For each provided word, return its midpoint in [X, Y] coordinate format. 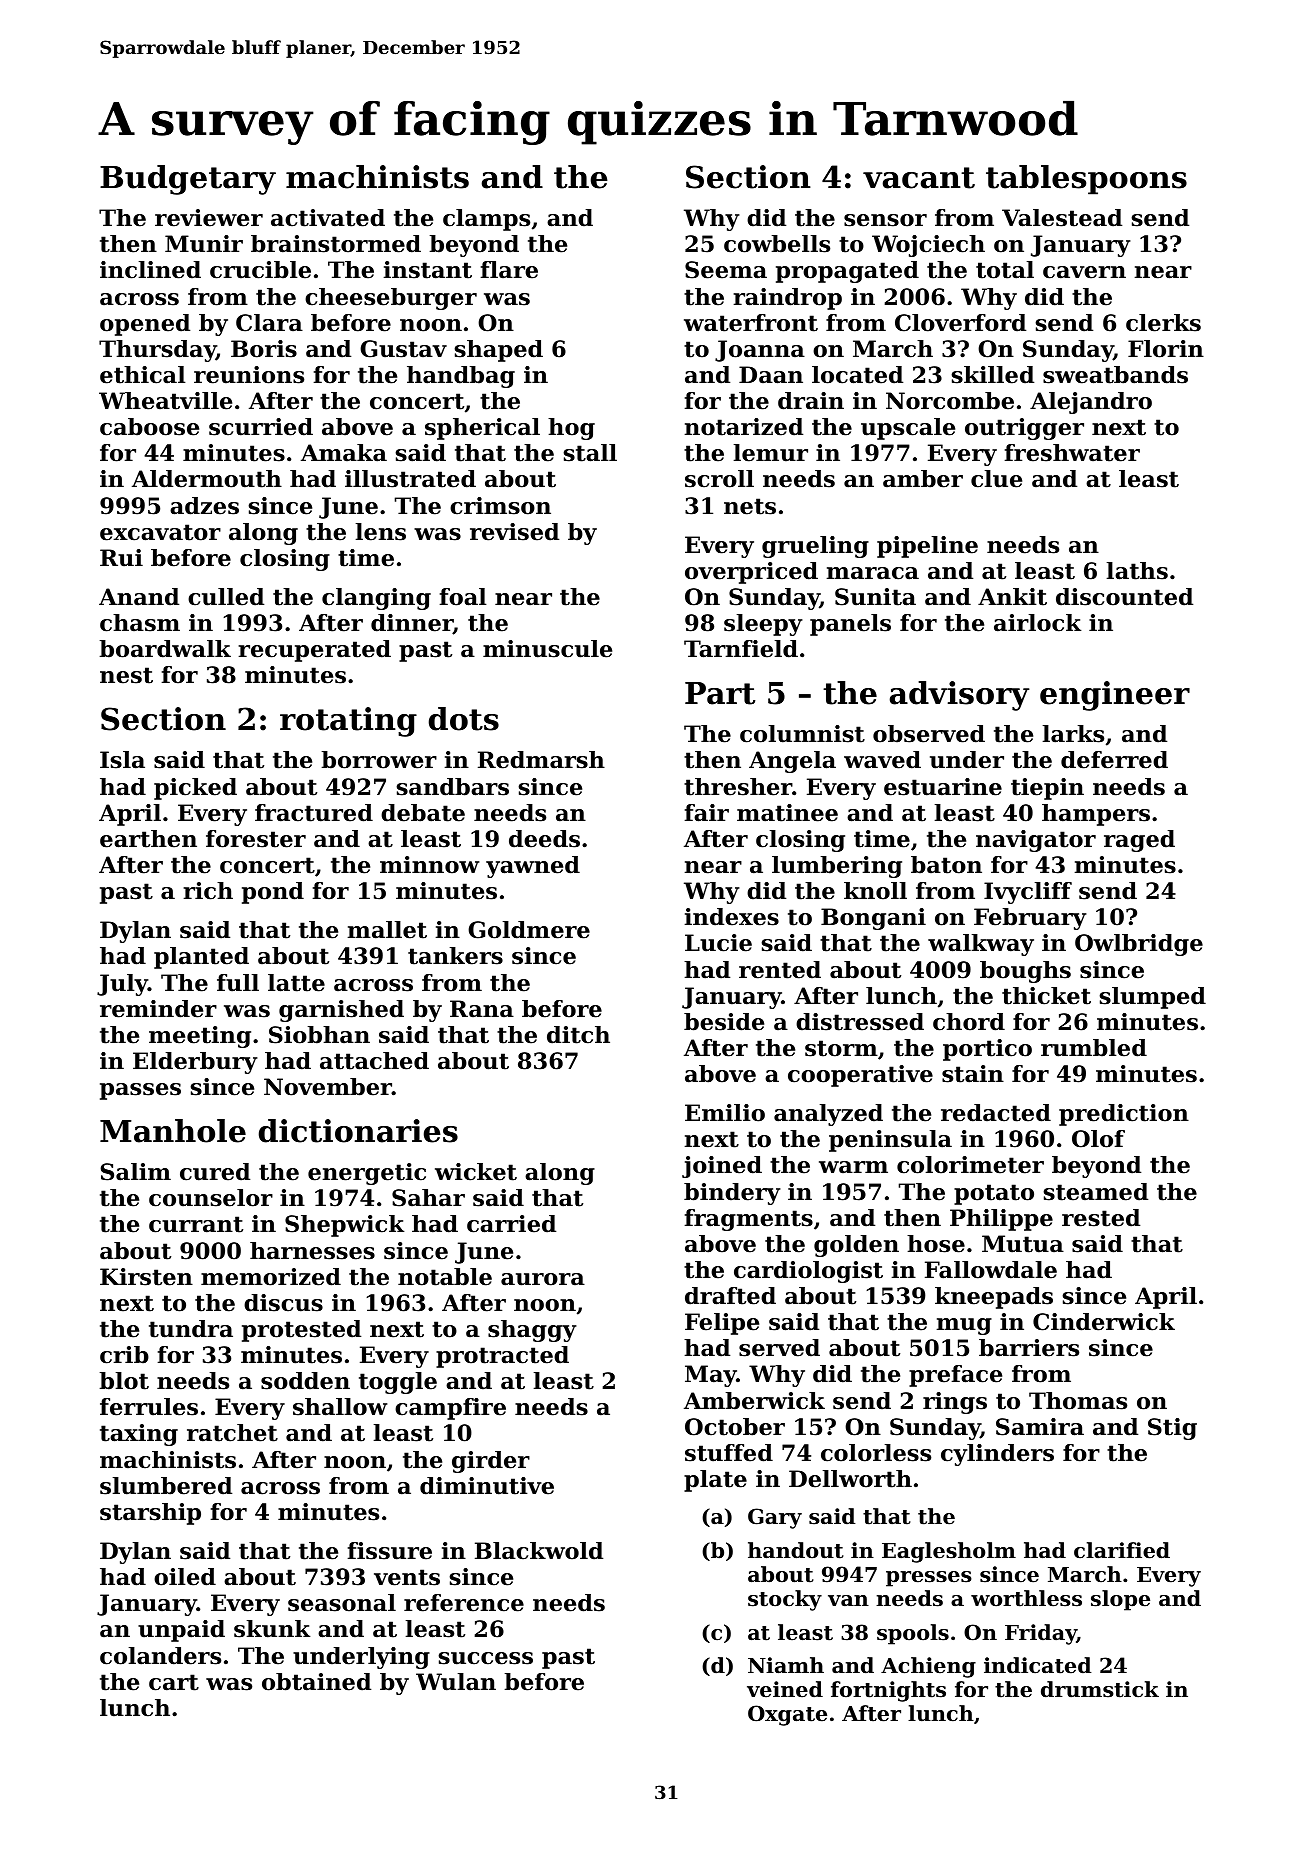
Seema [726, 270]
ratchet [232, 1433]
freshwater [1072, 453]
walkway [981, 945]
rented [780, 970]
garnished [341, 1011]
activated [328, 218]
